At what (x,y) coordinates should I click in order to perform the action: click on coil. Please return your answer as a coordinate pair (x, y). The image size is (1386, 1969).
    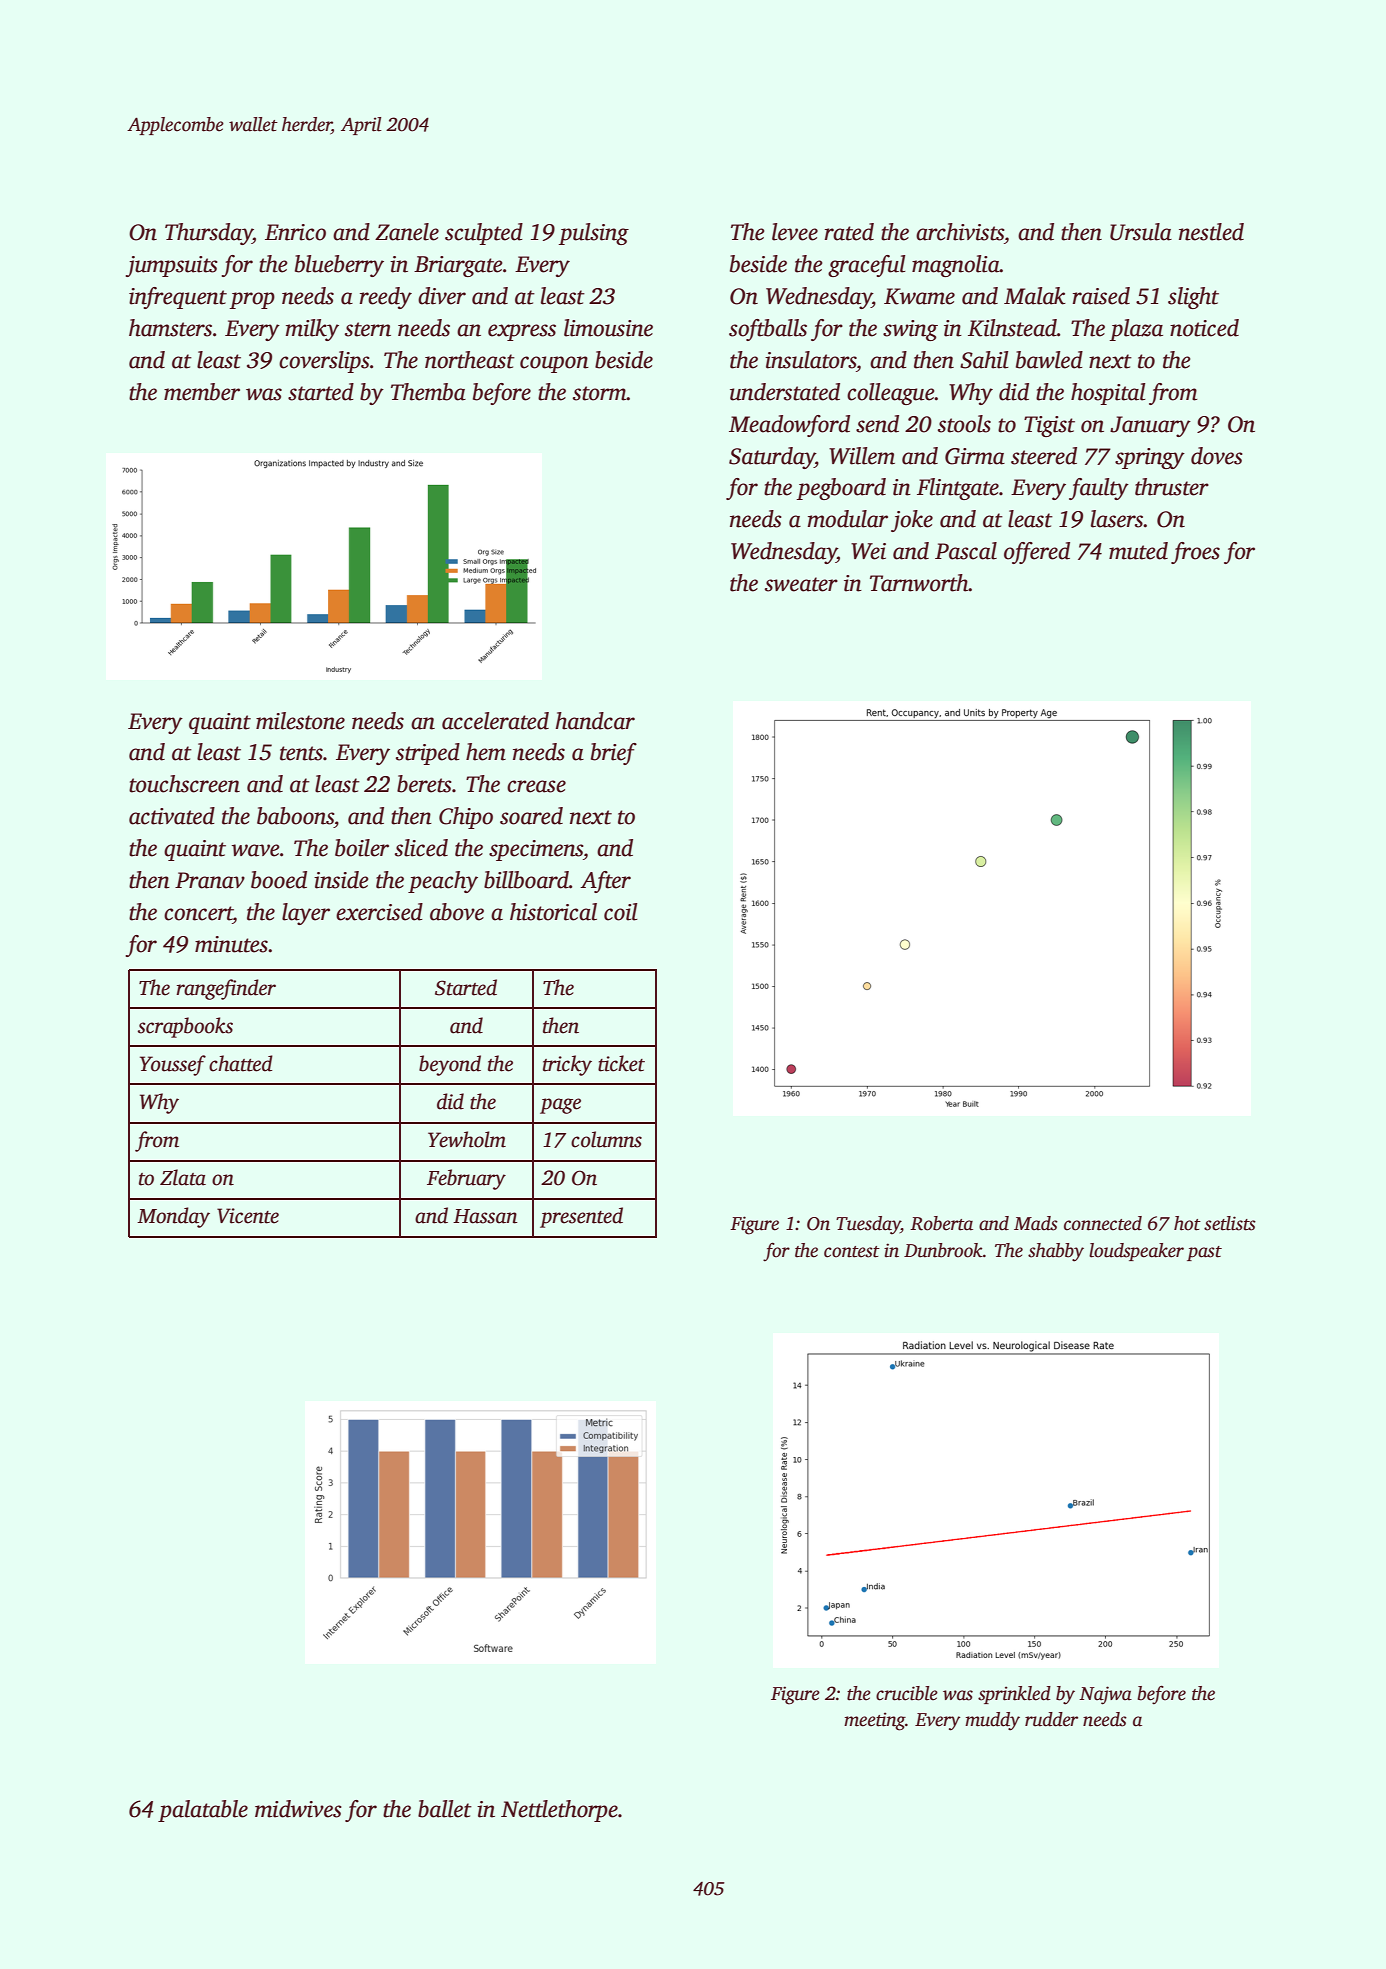
    Looking at the image, I should click on (621, 912).
